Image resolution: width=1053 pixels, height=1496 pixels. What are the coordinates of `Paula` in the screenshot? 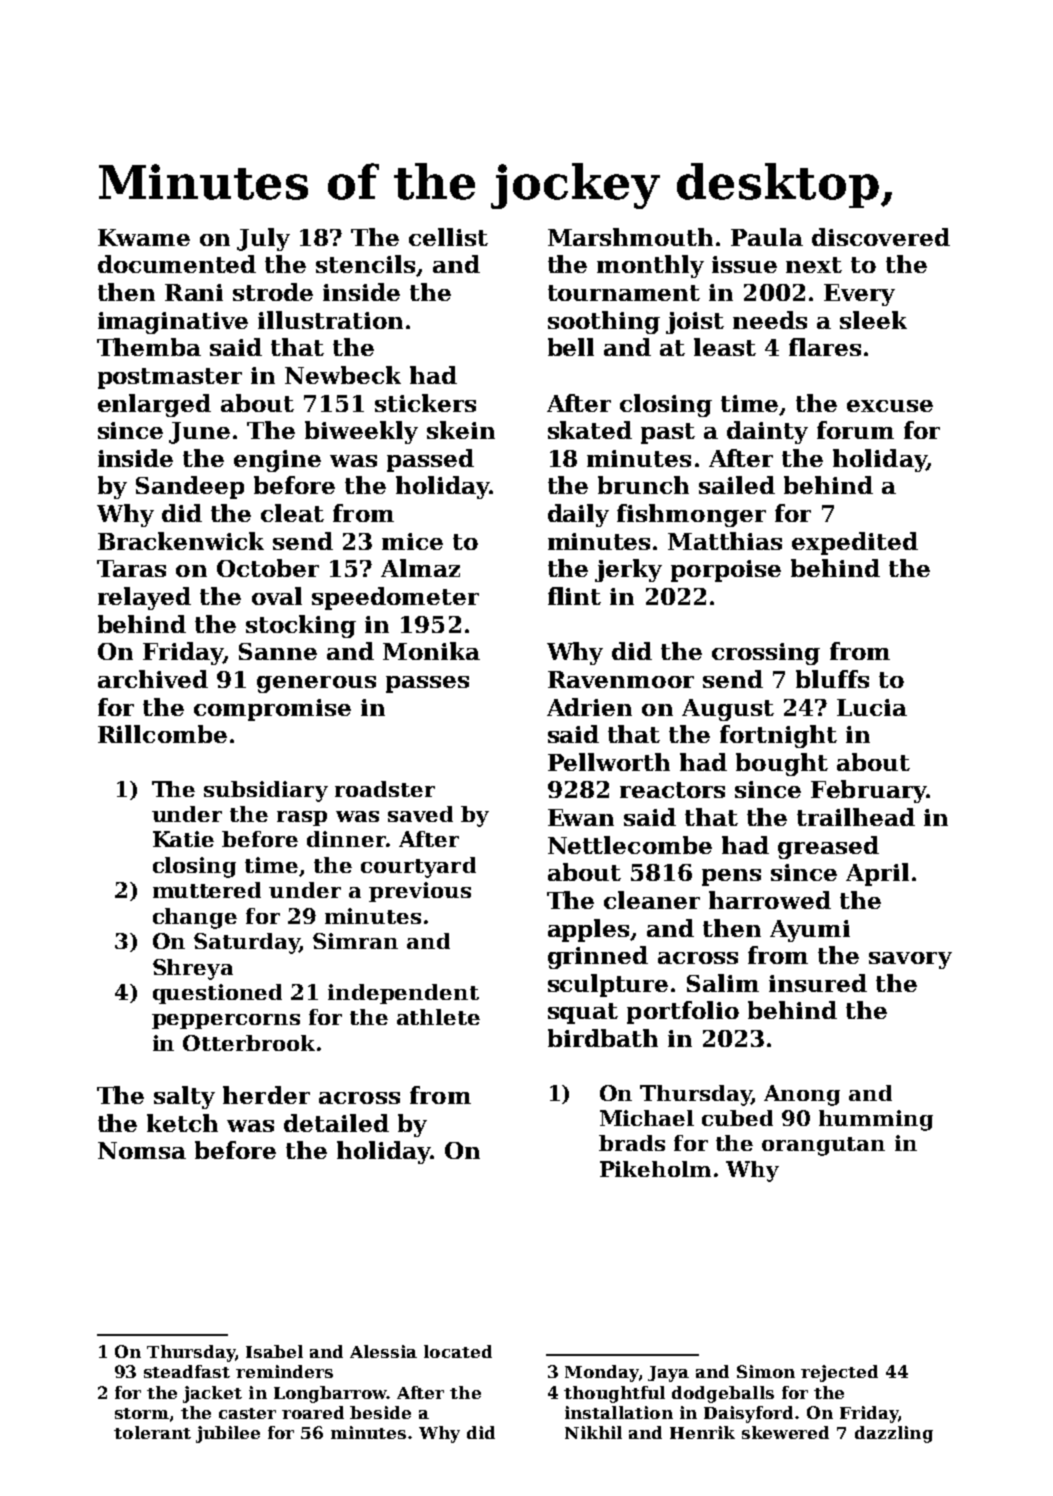 It's located at (767, 237).
